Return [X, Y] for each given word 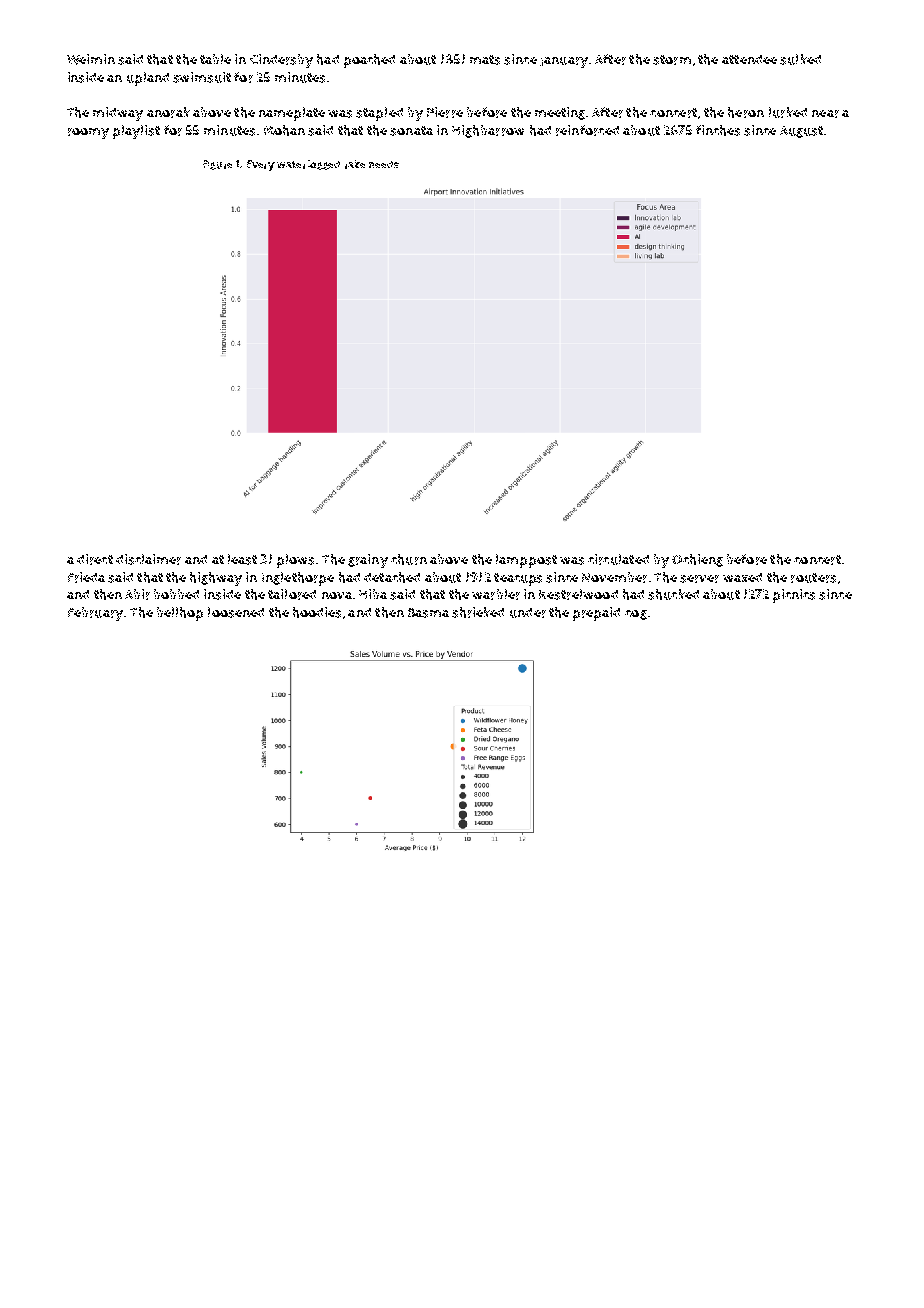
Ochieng [697, 560]
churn [409, 559]
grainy [368, 561]
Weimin [91, 59]
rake [355, 164]
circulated [618, 559]
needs [384, 164]
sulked [800, 59]
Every [261, 165]
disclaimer [148, 559]
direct [95, 559]
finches [718, 130]
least [242, 559]
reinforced [587, 130]
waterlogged [308, 165]
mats [485, 60]
